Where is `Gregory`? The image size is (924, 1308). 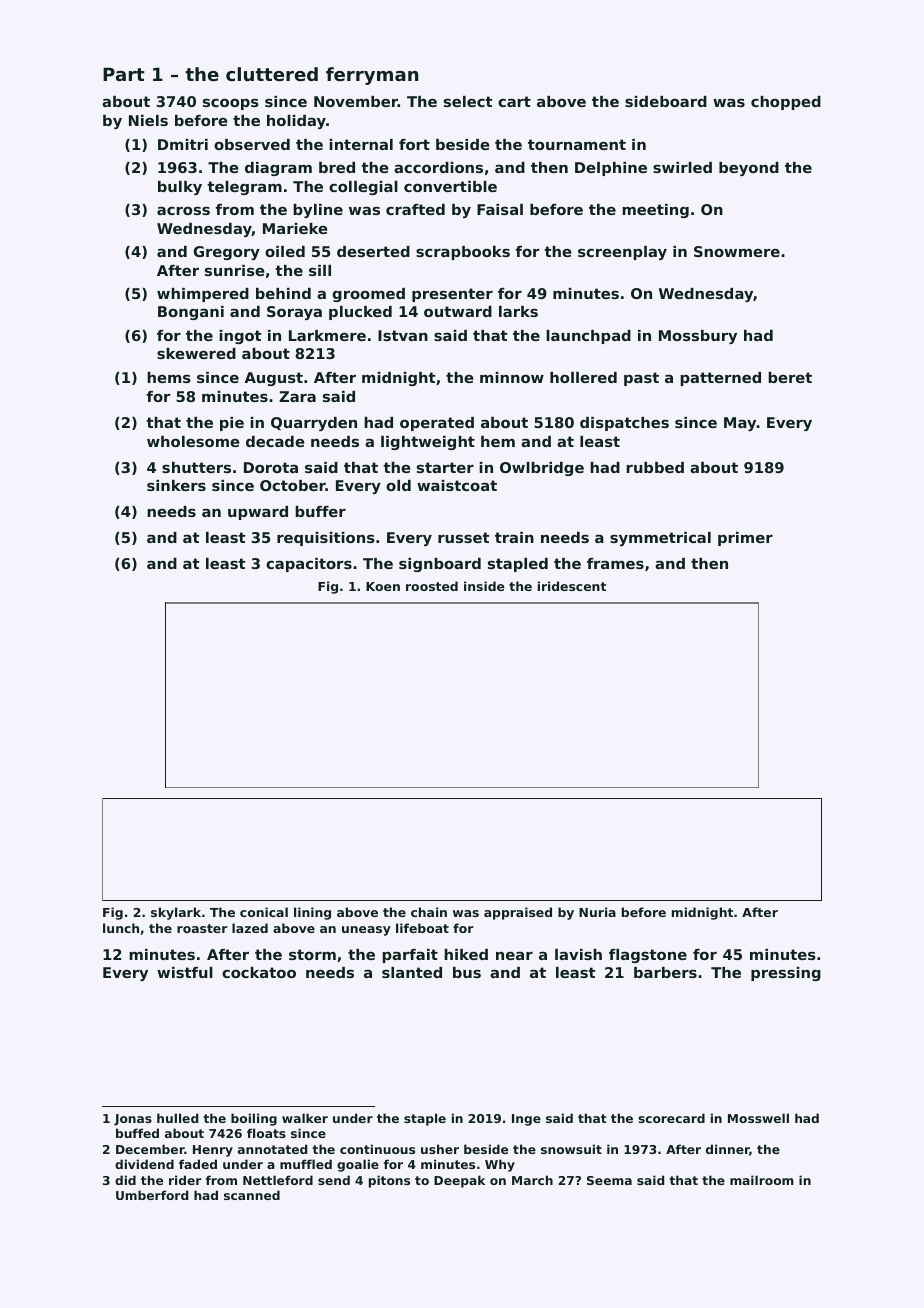
Gregory is located at coordinates (227, 253).
